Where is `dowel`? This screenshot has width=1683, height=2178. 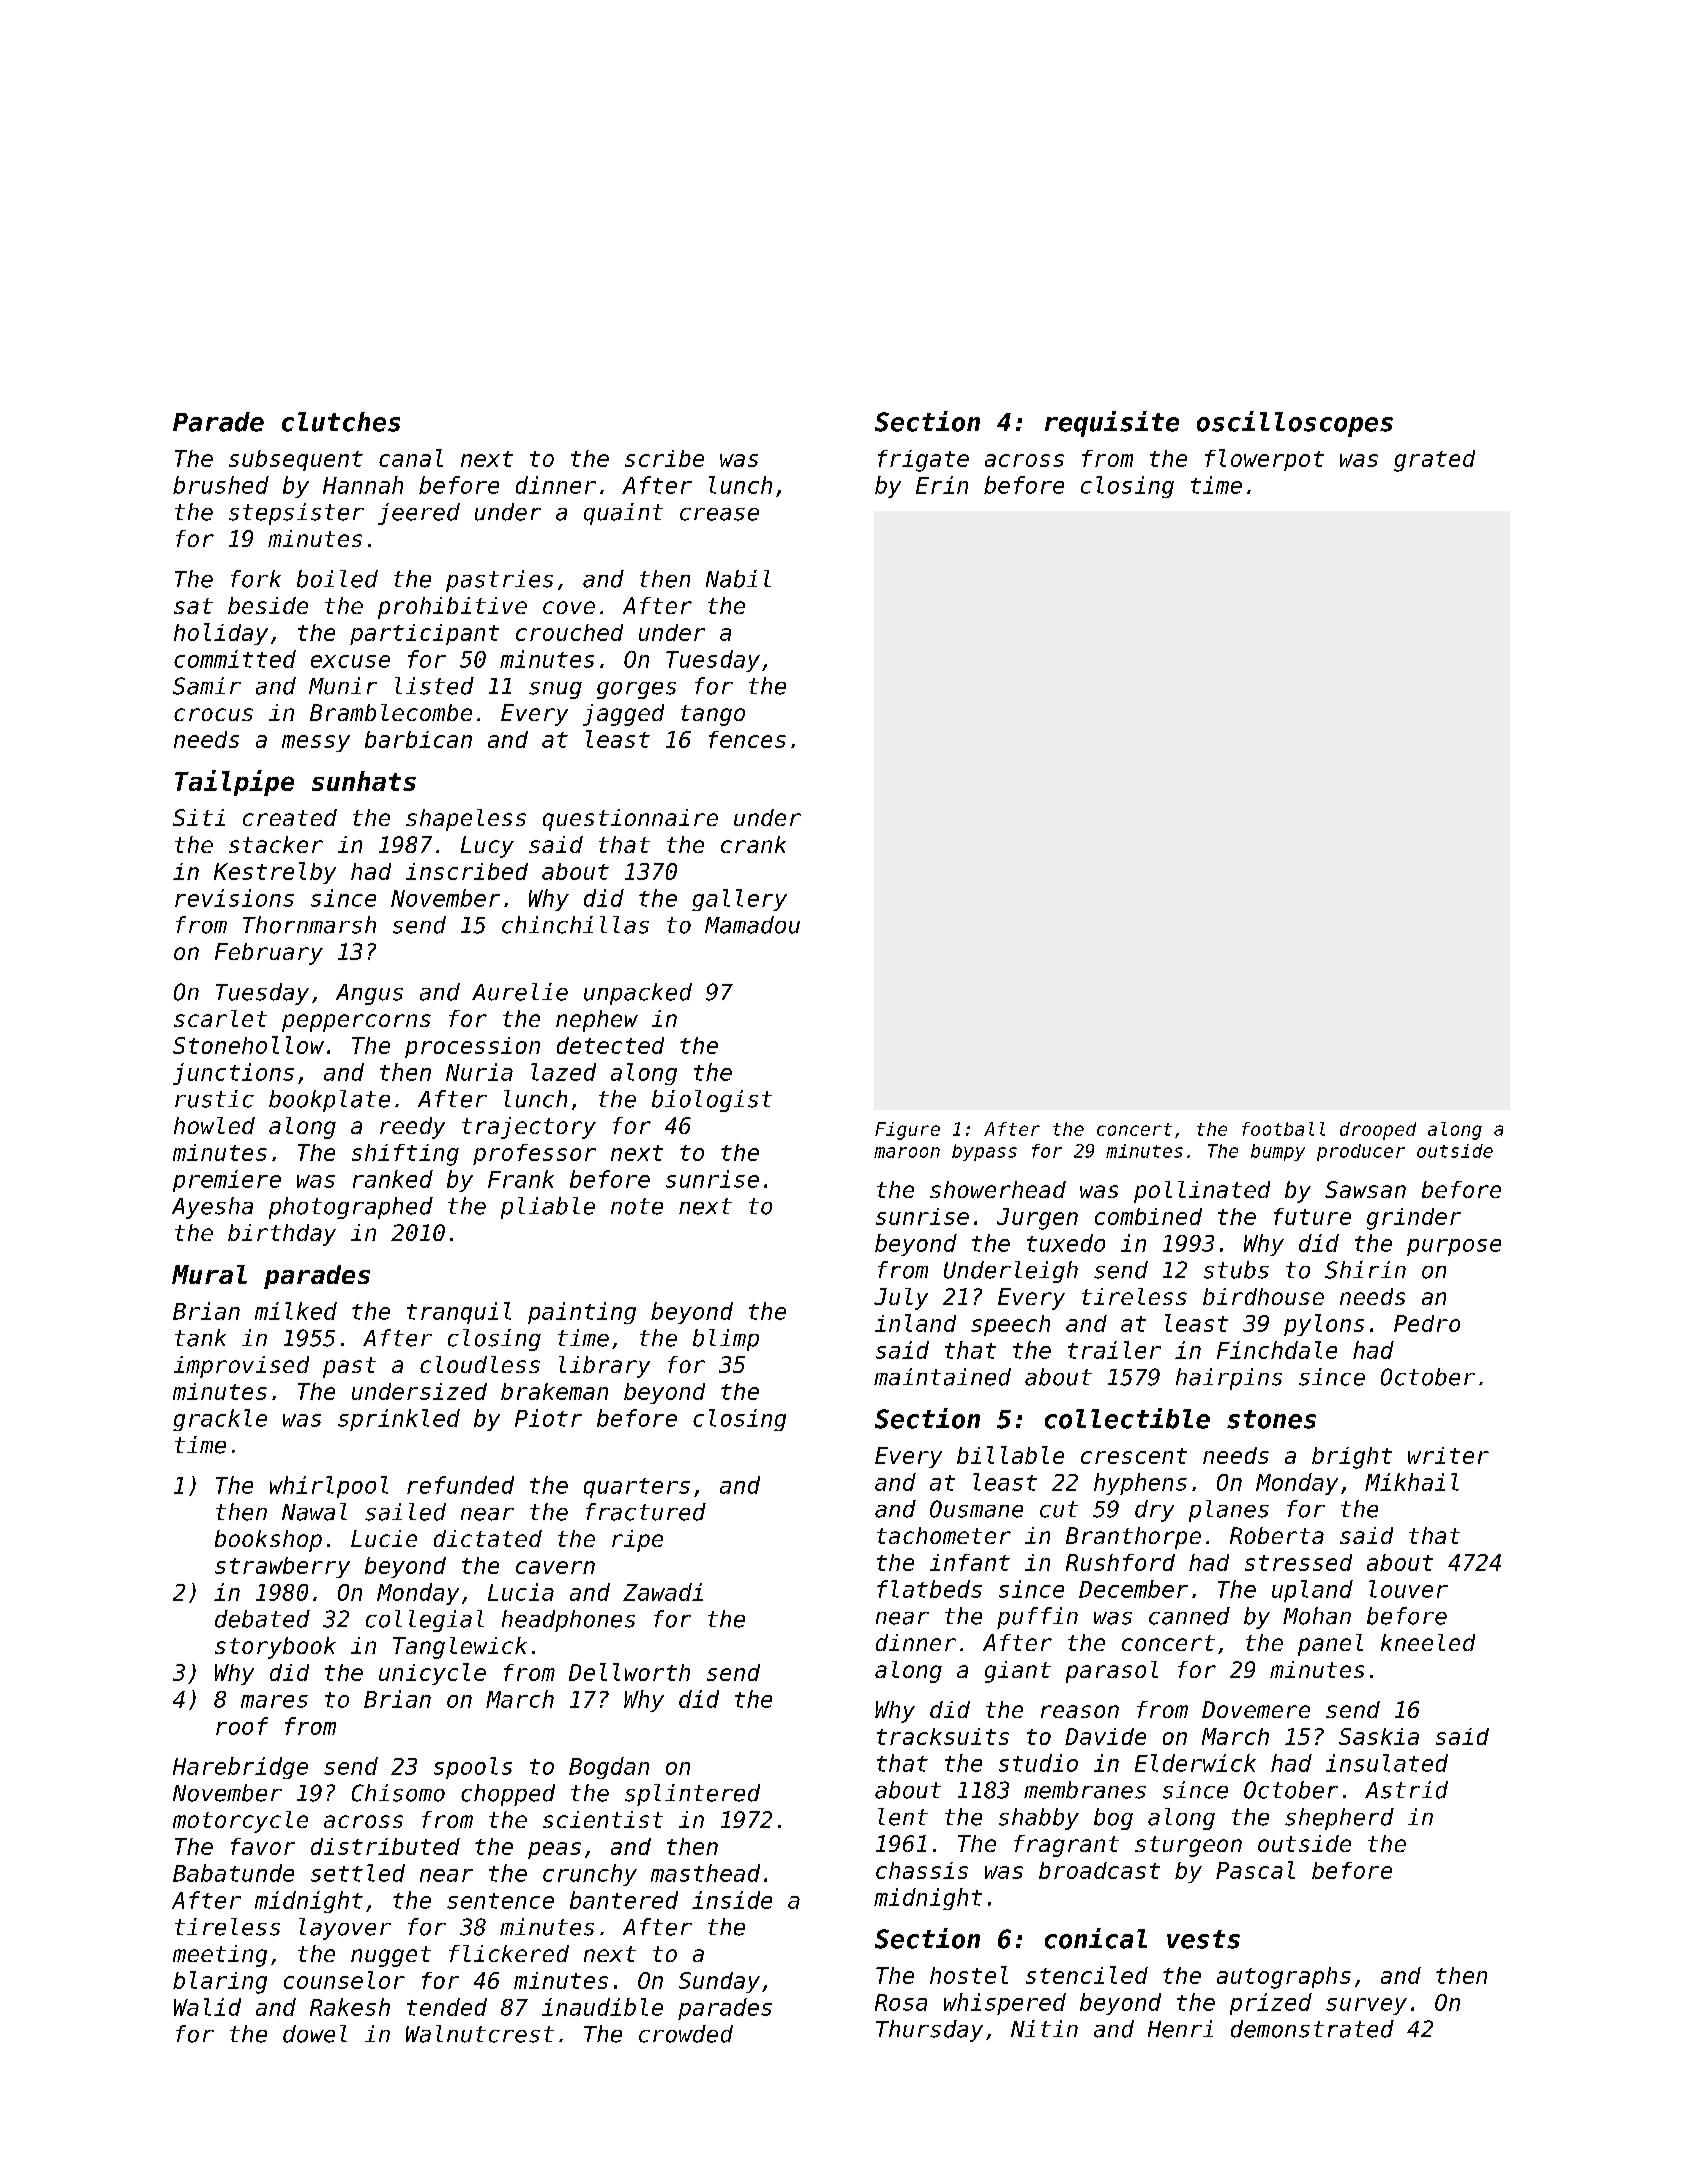 dowel is located at coordinates (315, 2034).
